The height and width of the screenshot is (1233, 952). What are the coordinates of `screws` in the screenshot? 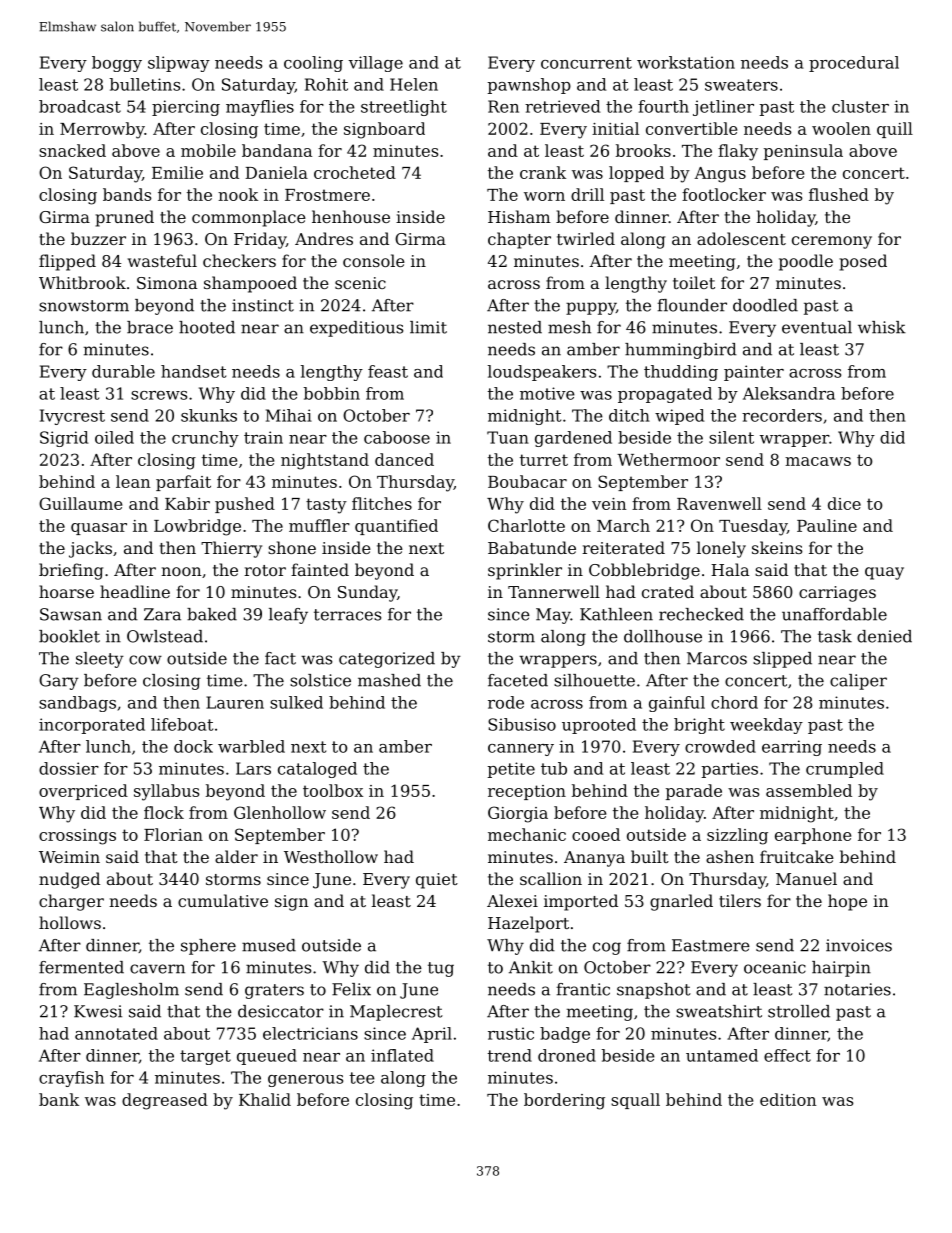 It's located at (159, 395).
